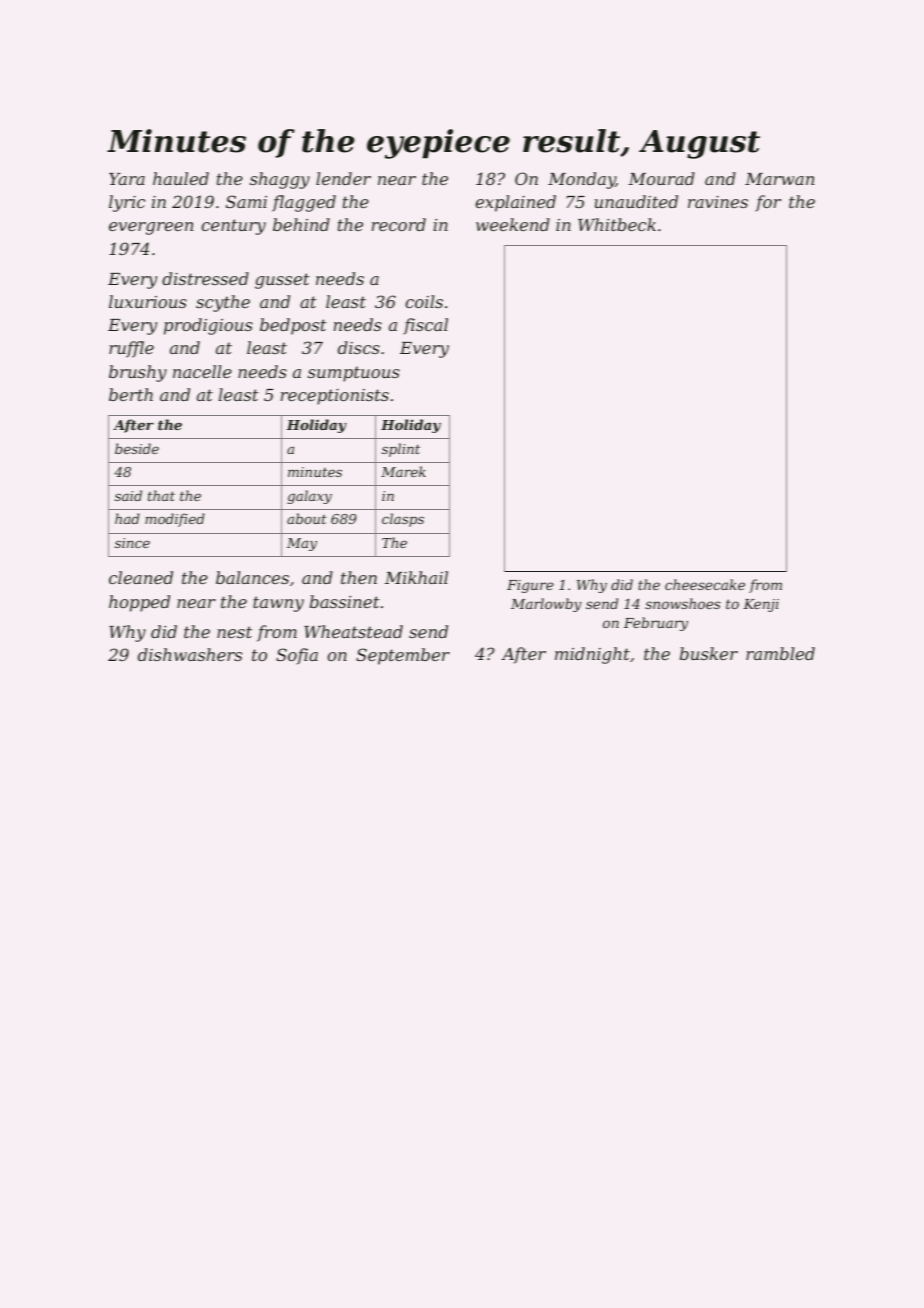 This screenshot has width=924, height=1308. I want to click on dishwashers, so click(190, 654).
